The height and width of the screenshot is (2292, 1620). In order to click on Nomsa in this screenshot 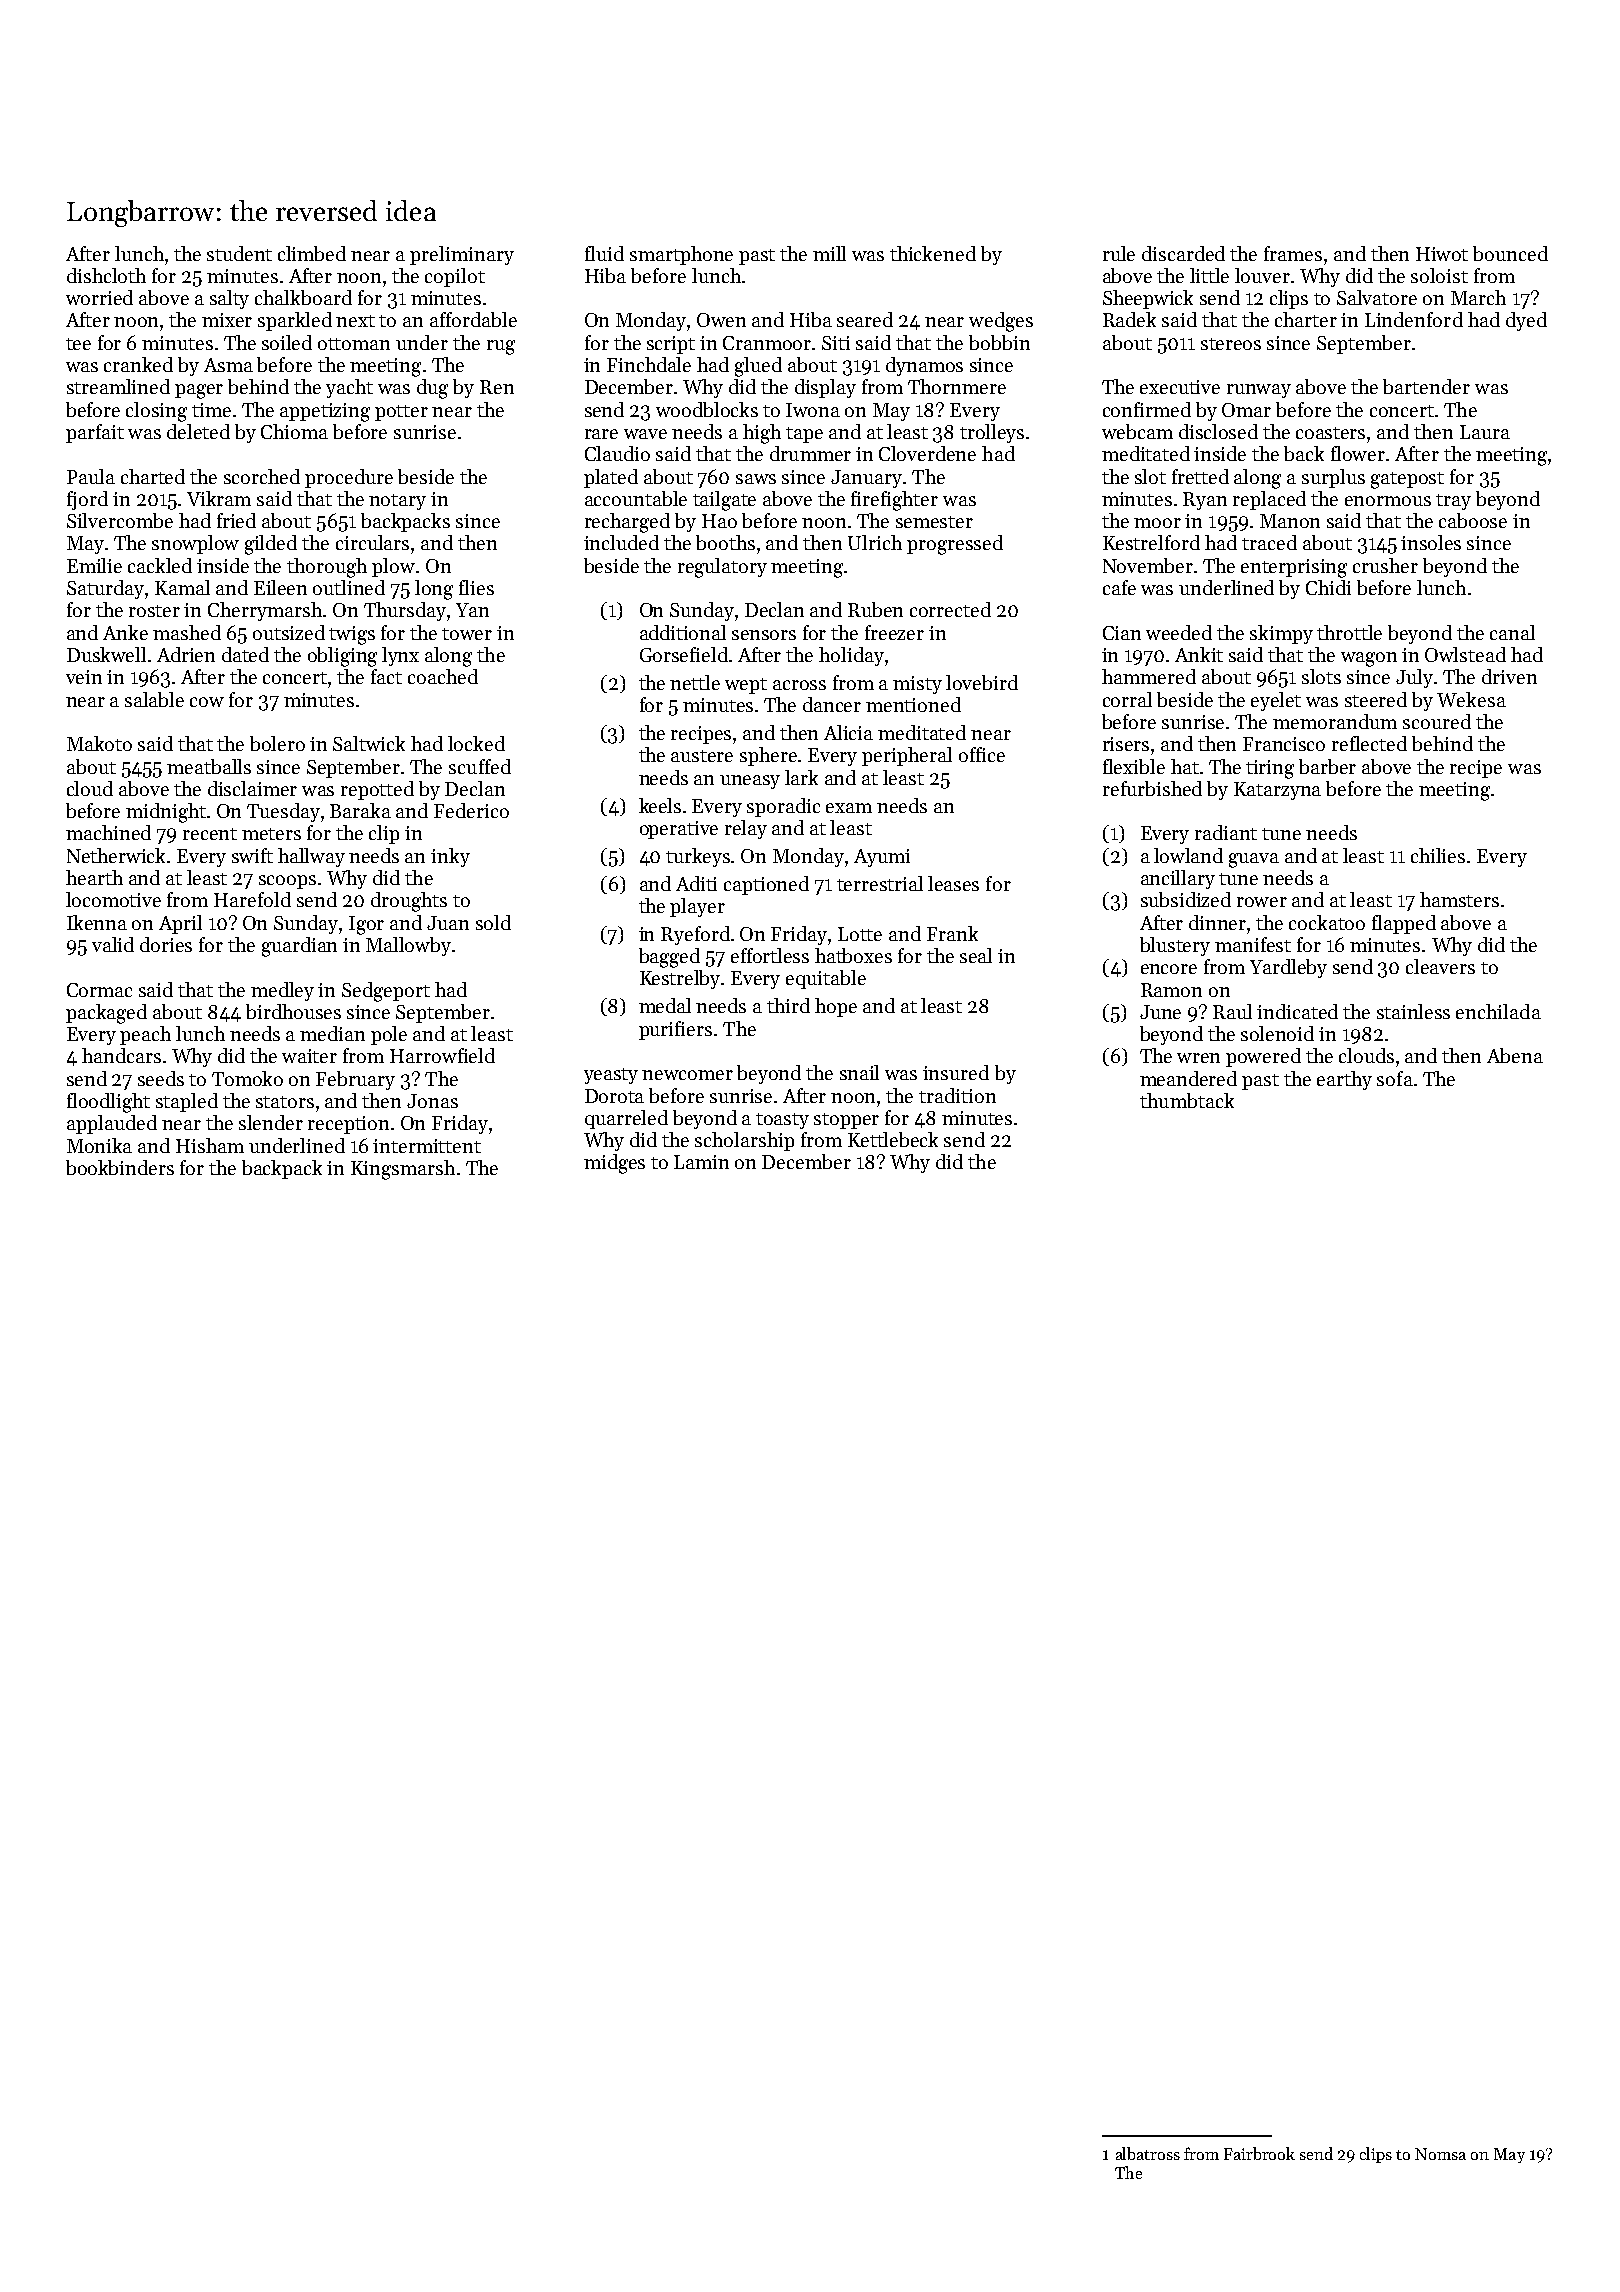, I will do `click(1440, 2154)`.
